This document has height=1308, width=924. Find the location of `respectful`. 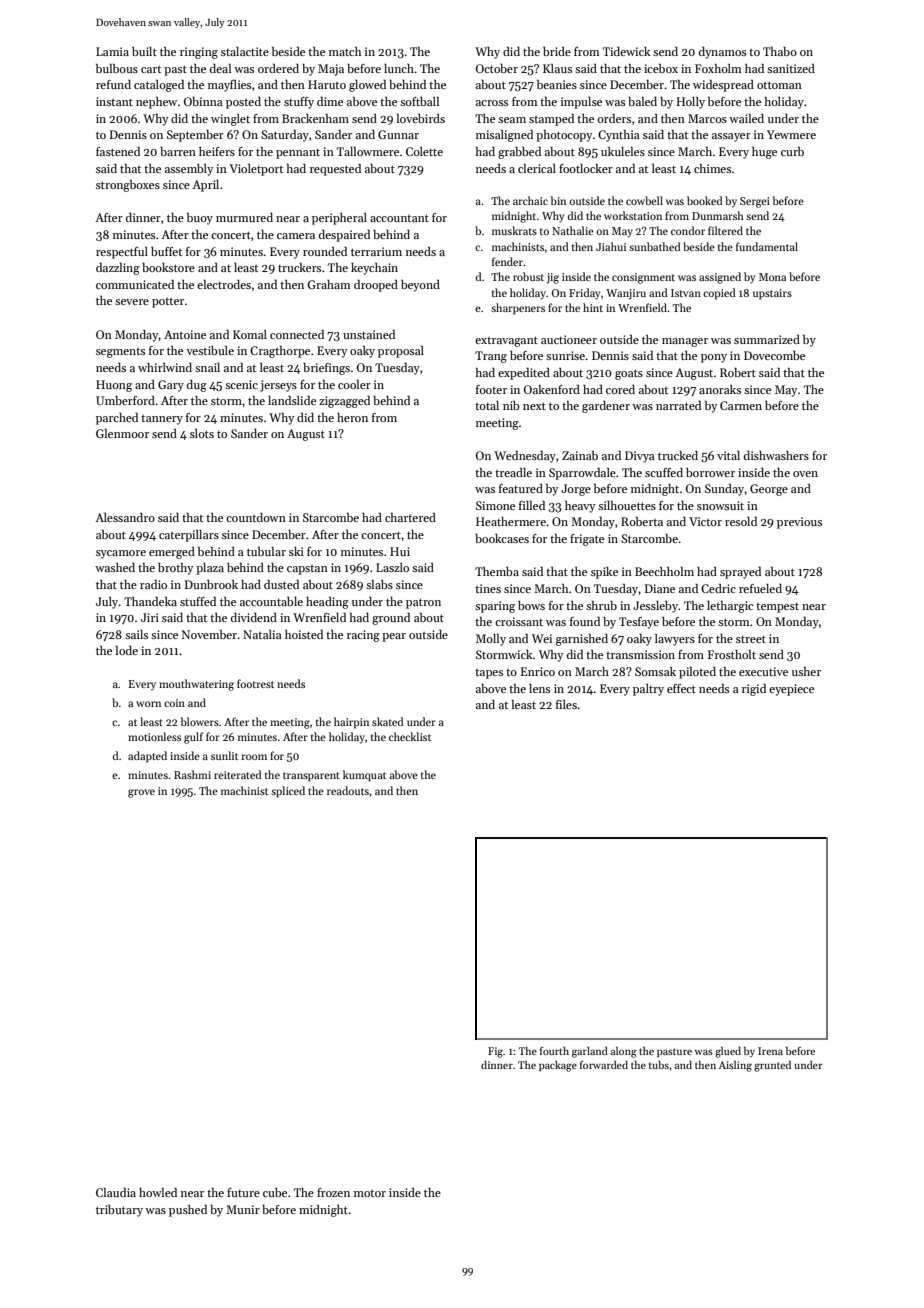

respectful is located at coordinates (122, 253).
